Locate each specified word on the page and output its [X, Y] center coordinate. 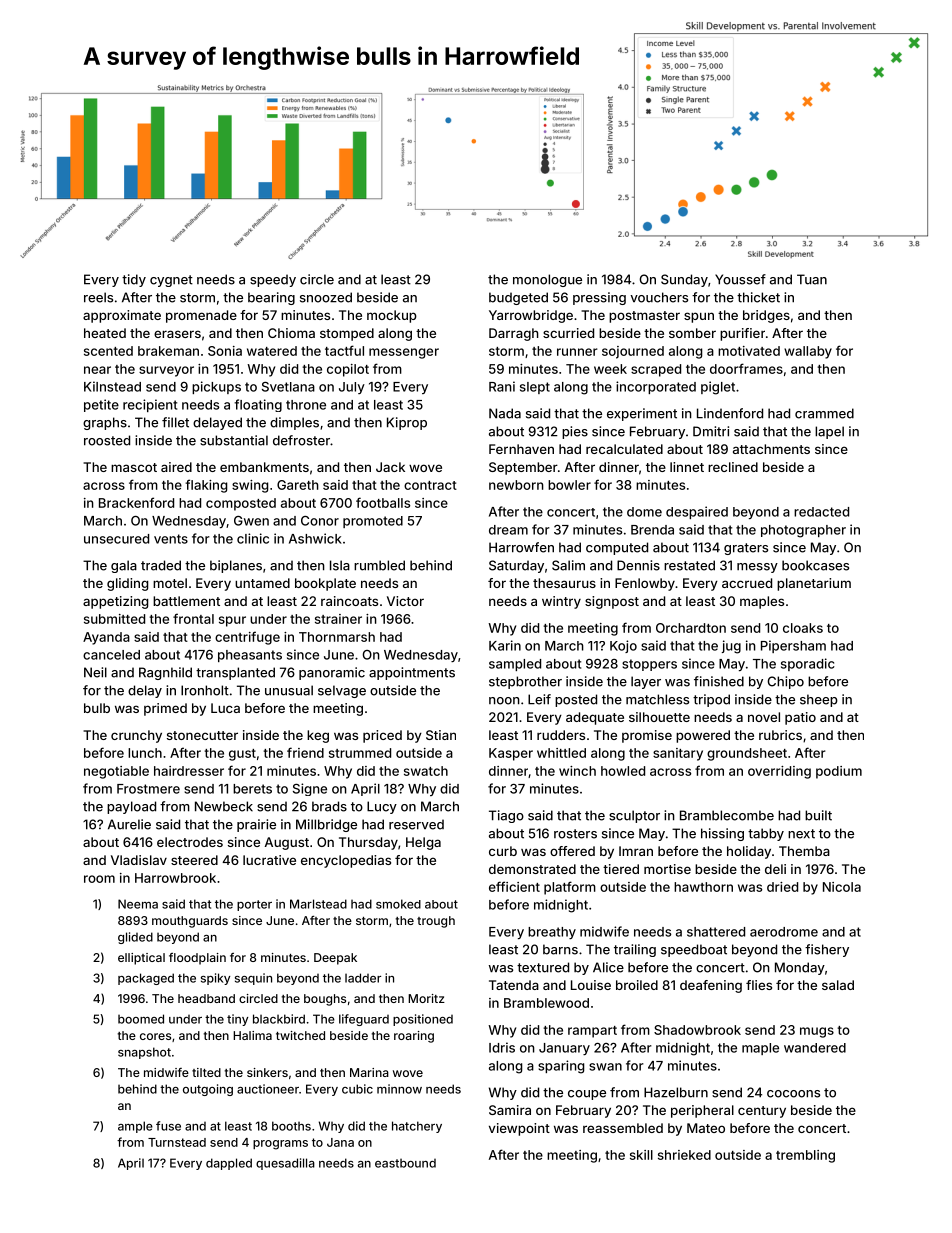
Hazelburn [676, 1092]
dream [508, 530]
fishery [827, 950]
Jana [340, 1142]
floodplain [197, 959]
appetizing [115, 602]
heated [105, 333]
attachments [771, 449]
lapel [829, 432]
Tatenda [514, 985]
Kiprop [407, 423]
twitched [300, 1035]
